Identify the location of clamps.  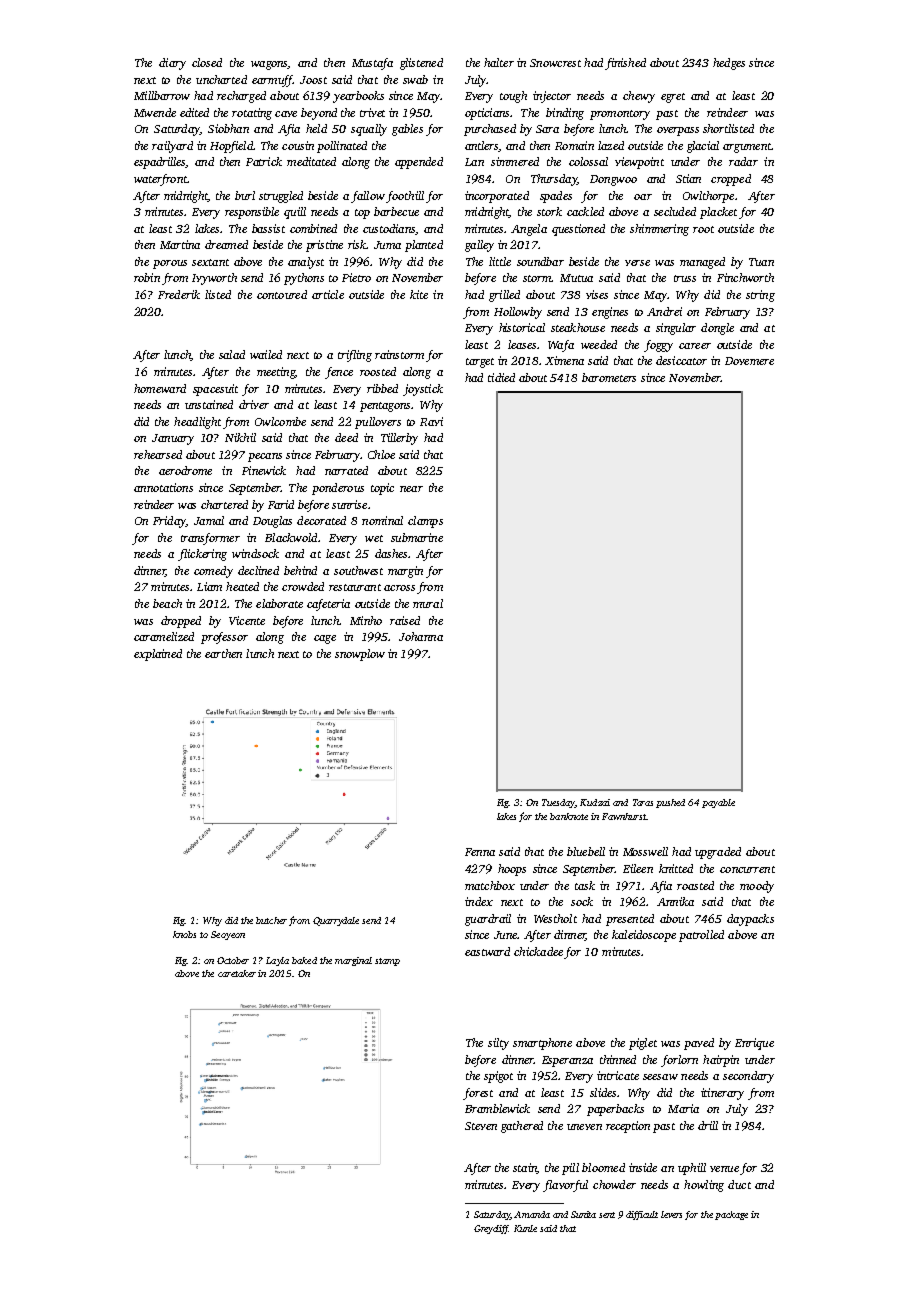
(425, 522).
